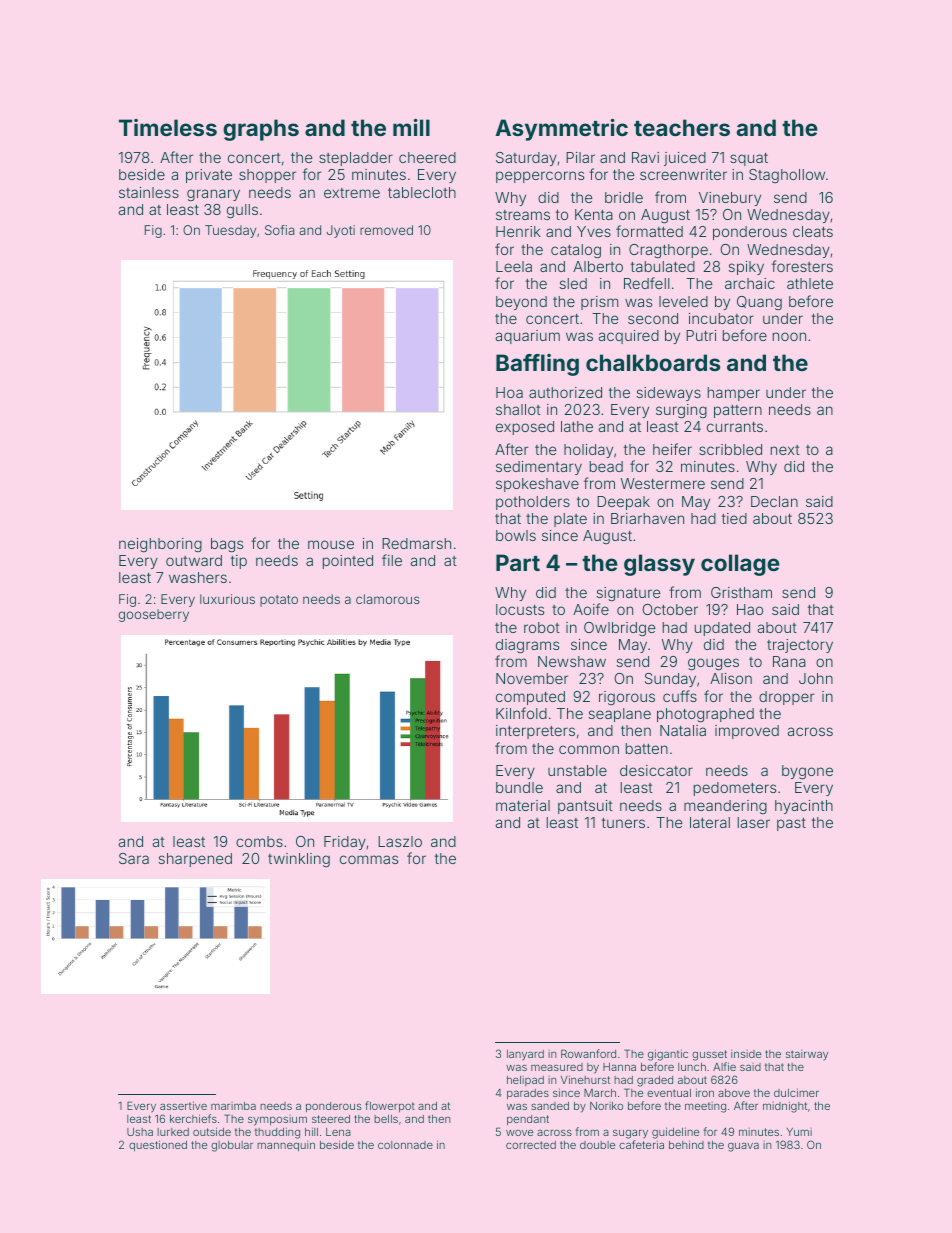 Image resolution: width=952 pixels, height=1233 pixels. I want to click on corrected, so click(531, 1145).
